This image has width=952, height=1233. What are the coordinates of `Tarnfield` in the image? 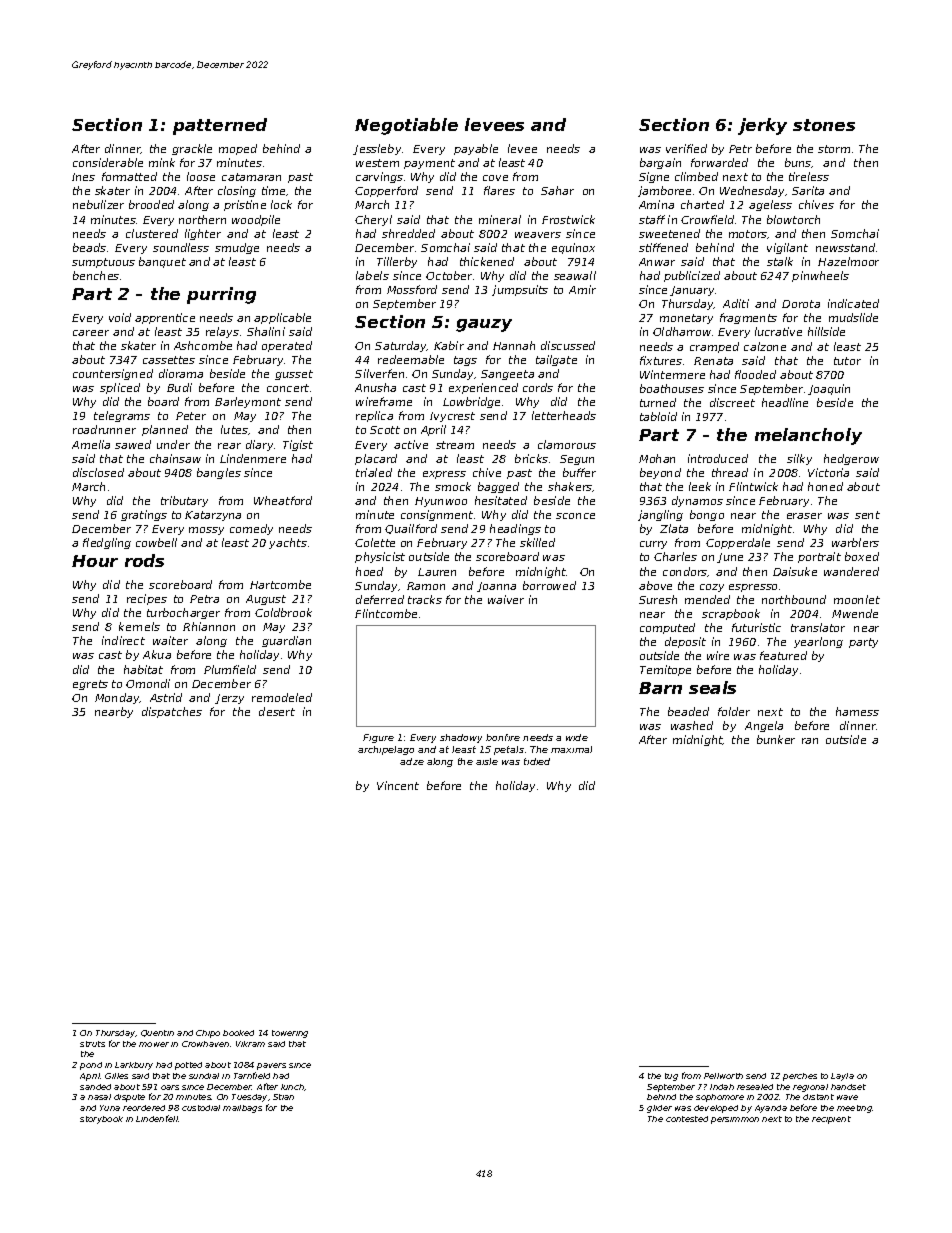 It's located at (252, 1075).
